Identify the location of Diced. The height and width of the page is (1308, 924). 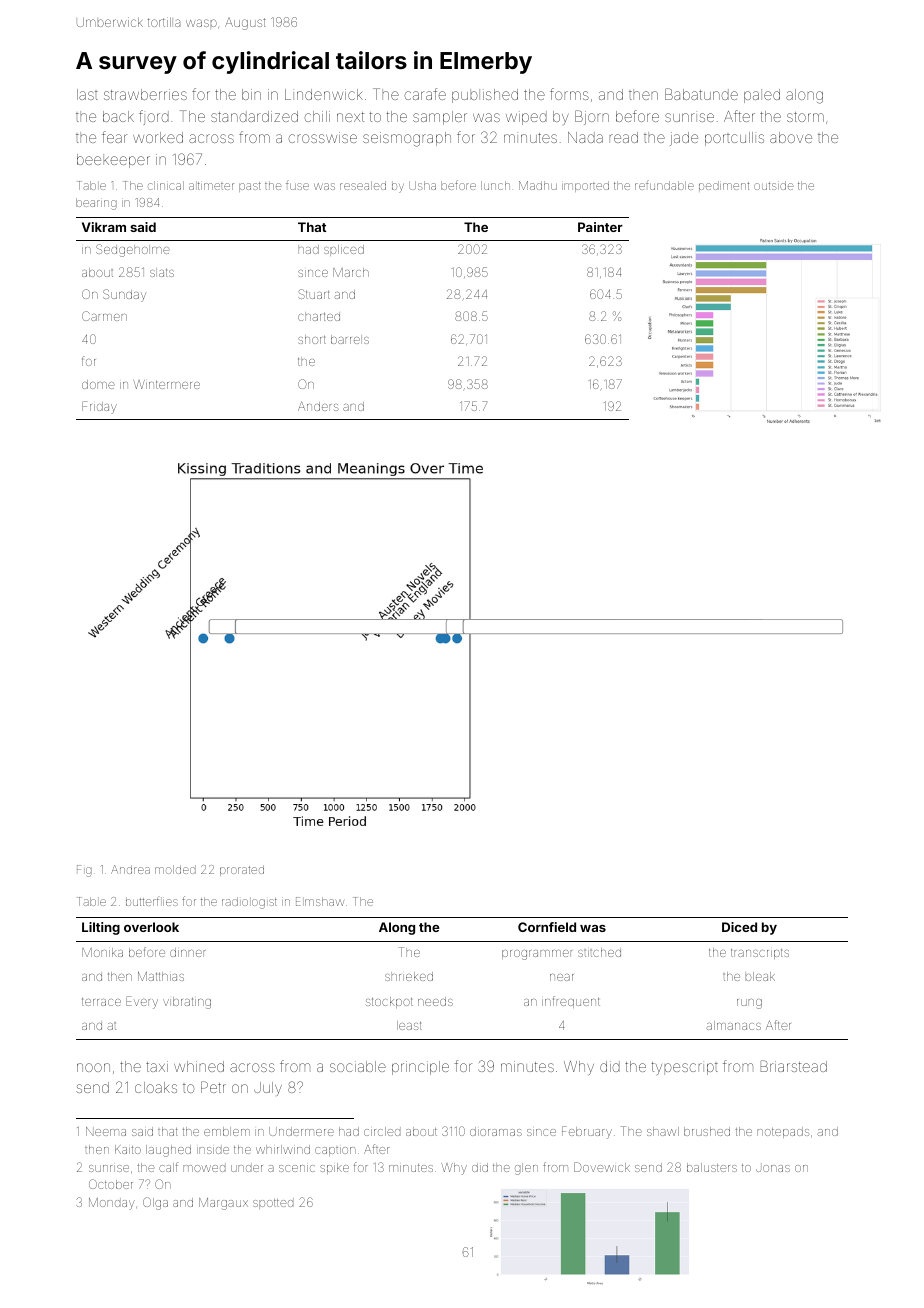
(739, 927).
